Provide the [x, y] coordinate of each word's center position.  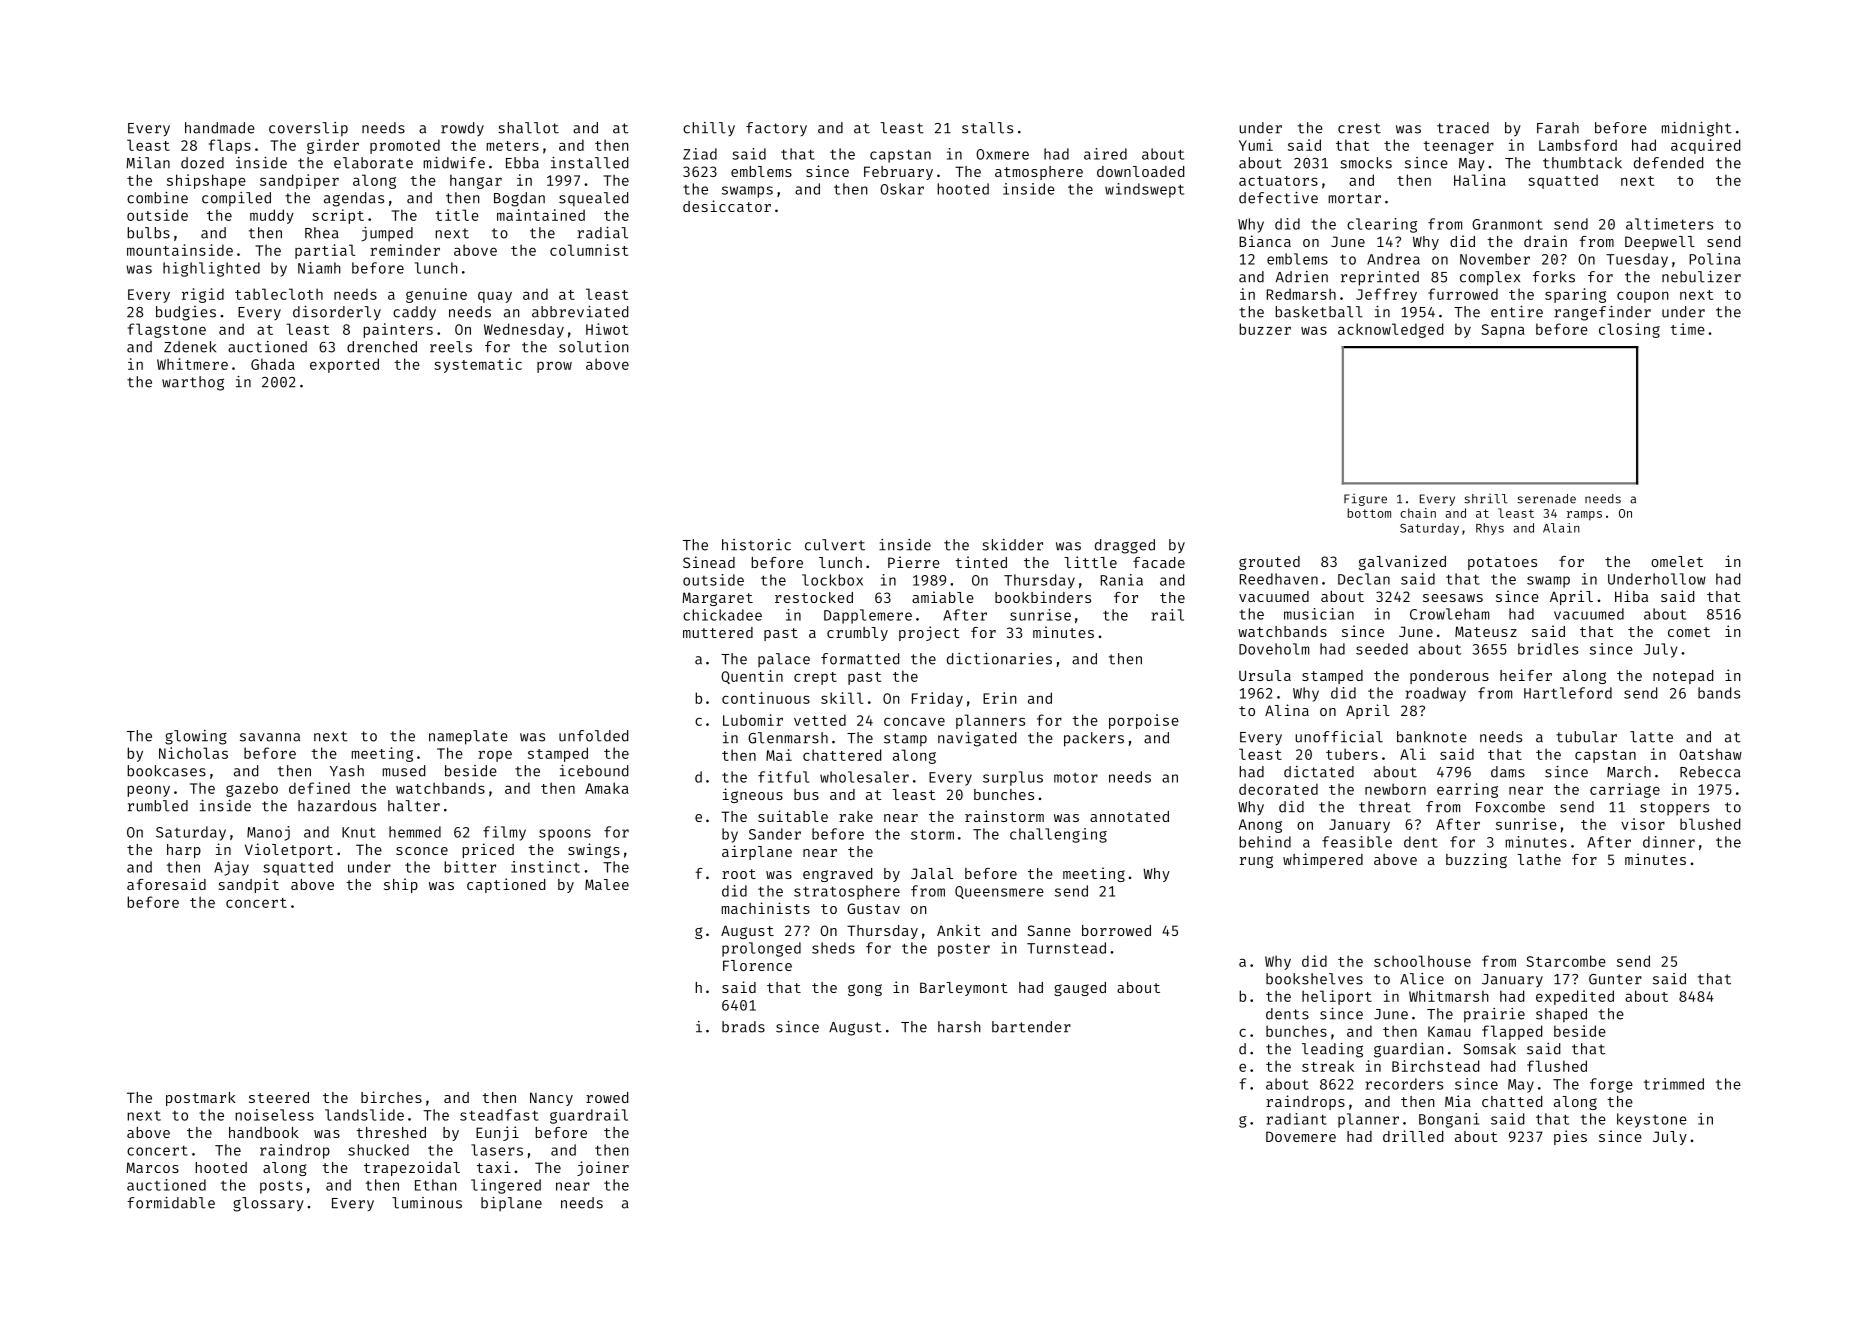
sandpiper [299, 181]
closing [1629, 330]
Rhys [1490, 529]
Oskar [902, 189]
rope [495, 756]
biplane [511, 1204]
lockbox [832, 580]
